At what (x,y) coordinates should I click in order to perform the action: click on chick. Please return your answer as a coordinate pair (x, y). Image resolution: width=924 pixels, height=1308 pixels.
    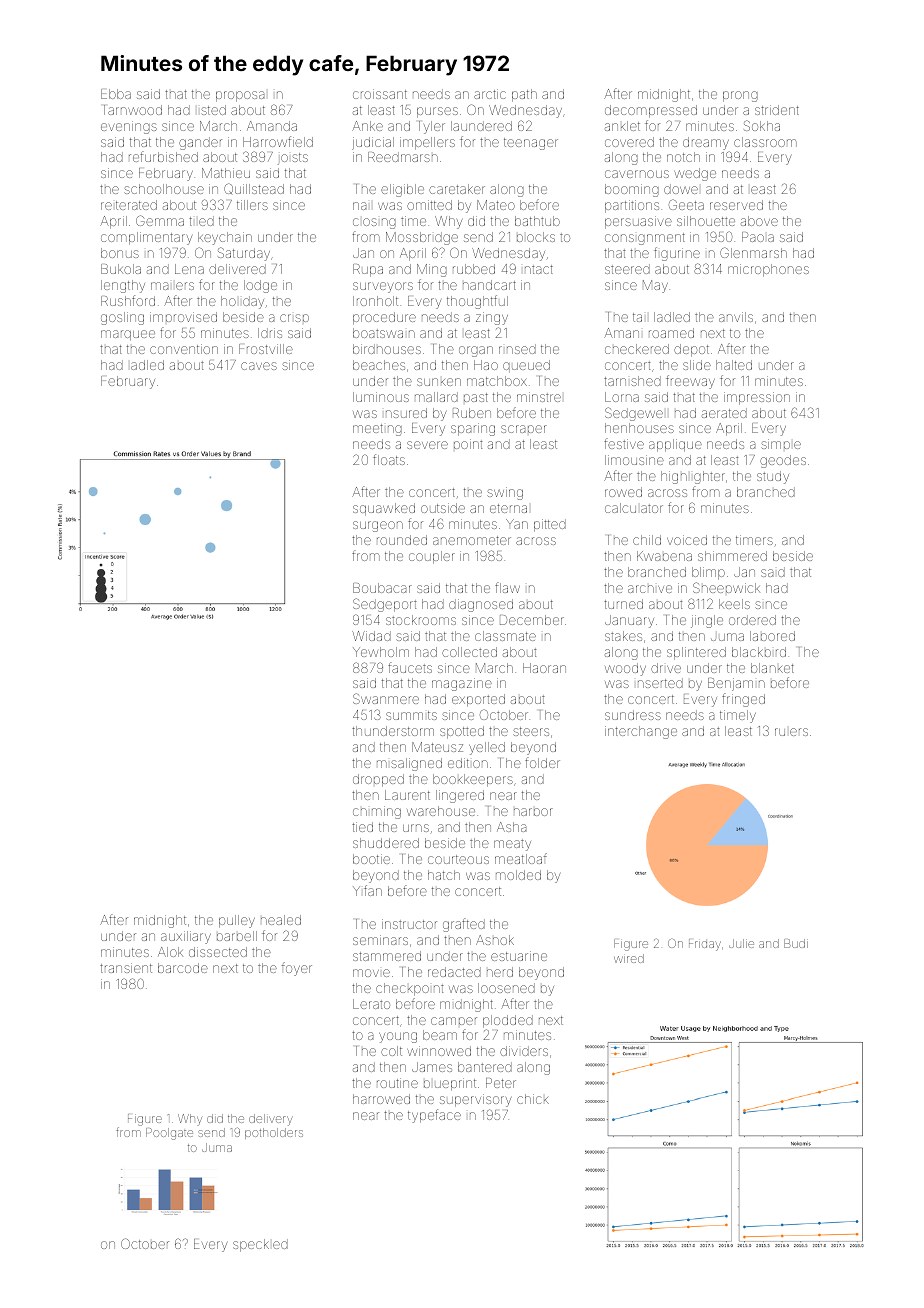
    Looking at the image, I should click on (533, 1099).
